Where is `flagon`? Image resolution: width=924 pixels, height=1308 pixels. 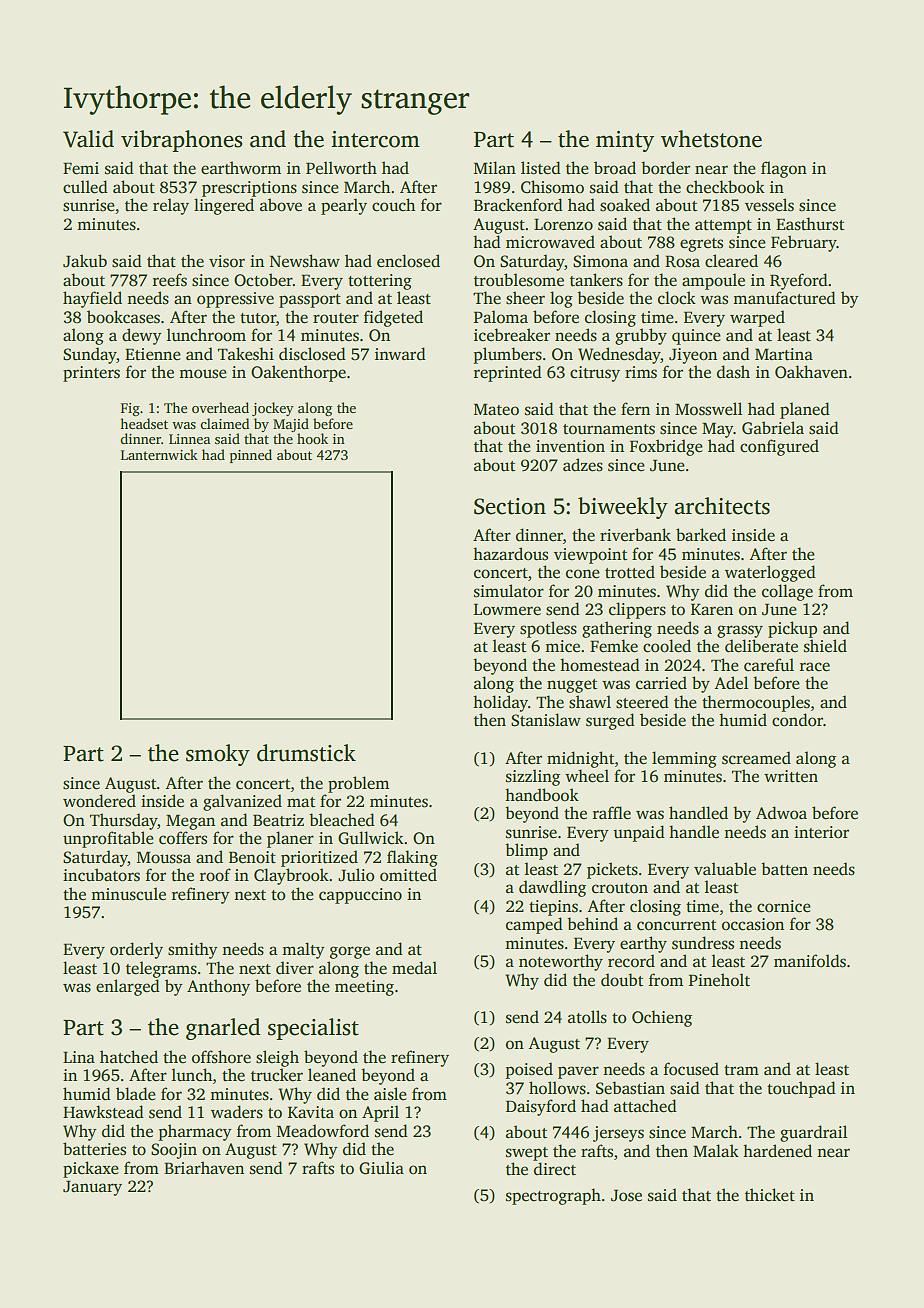 flagon is located at coordinates (784, 169).
